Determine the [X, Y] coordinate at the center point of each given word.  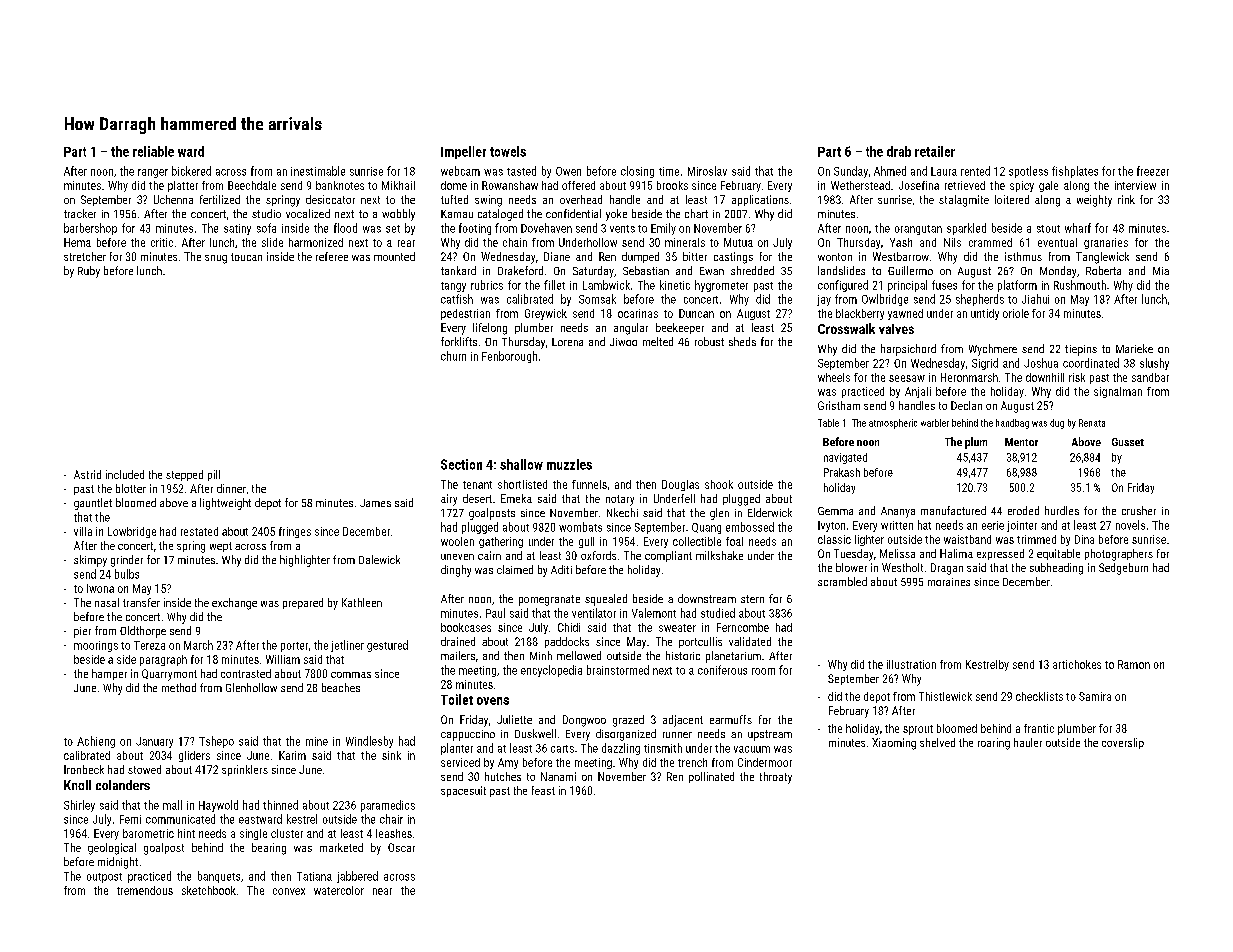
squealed [606, 600]
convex [289, 891]
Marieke [1134, 348]
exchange [234, 604]
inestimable [318, 171]
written [897, 525]
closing [637, 172]
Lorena [567, 342]
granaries [1106, 243]
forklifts [459, 341]
